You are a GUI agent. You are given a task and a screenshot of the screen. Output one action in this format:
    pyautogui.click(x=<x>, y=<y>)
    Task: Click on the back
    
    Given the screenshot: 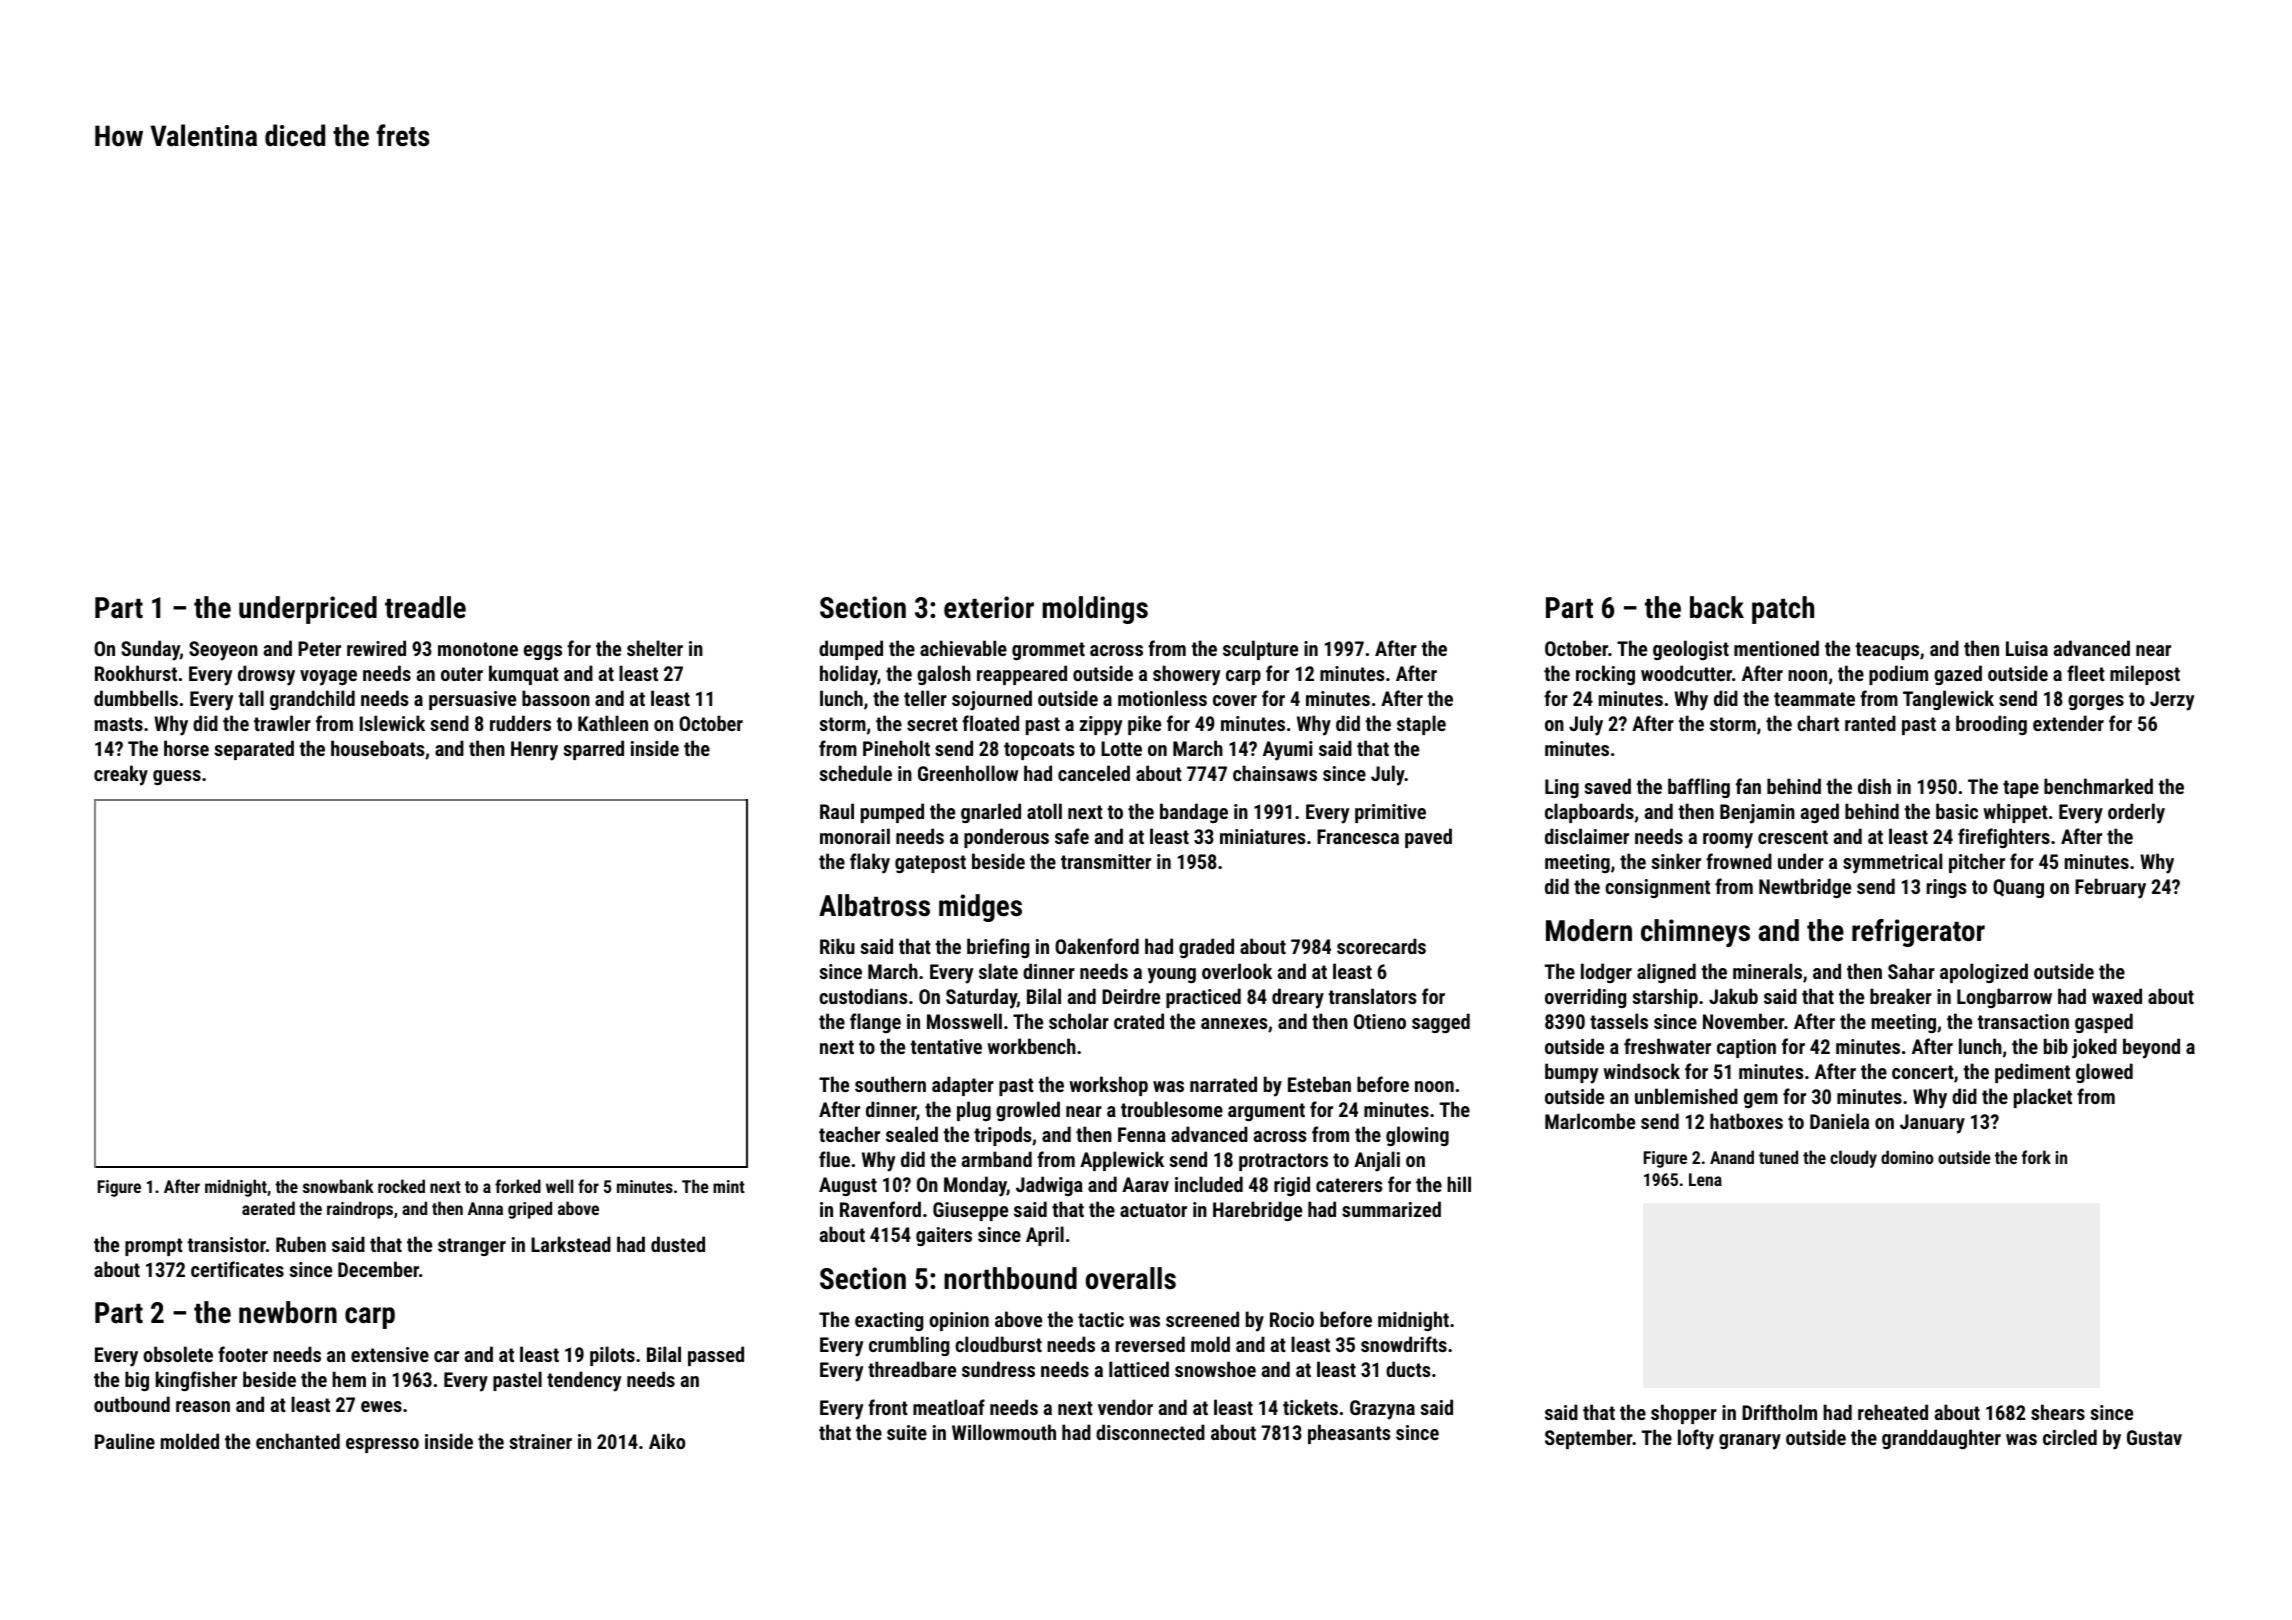 What is the action you would take?
    pyautogui.click(x=1717, y=607)
